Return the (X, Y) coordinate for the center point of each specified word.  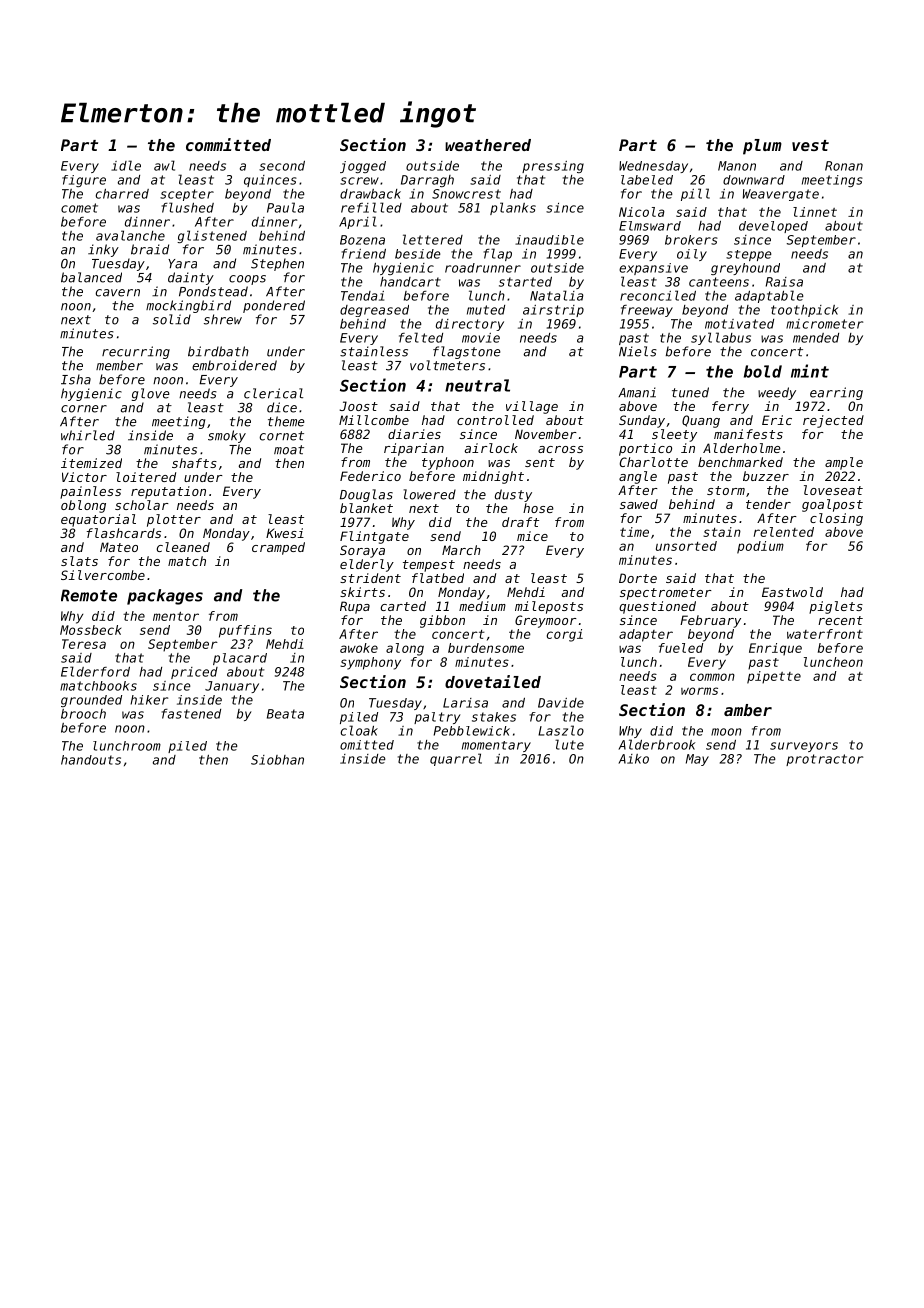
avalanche (130, 235)
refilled (371, 207)
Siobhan (277, 760)
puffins (245, 631)
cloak (359, 730)
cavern (117, 293)
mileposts (549, 607)
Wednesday (653, 167)
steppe (749, 255)
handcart (410, 282)
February (710, 621)
